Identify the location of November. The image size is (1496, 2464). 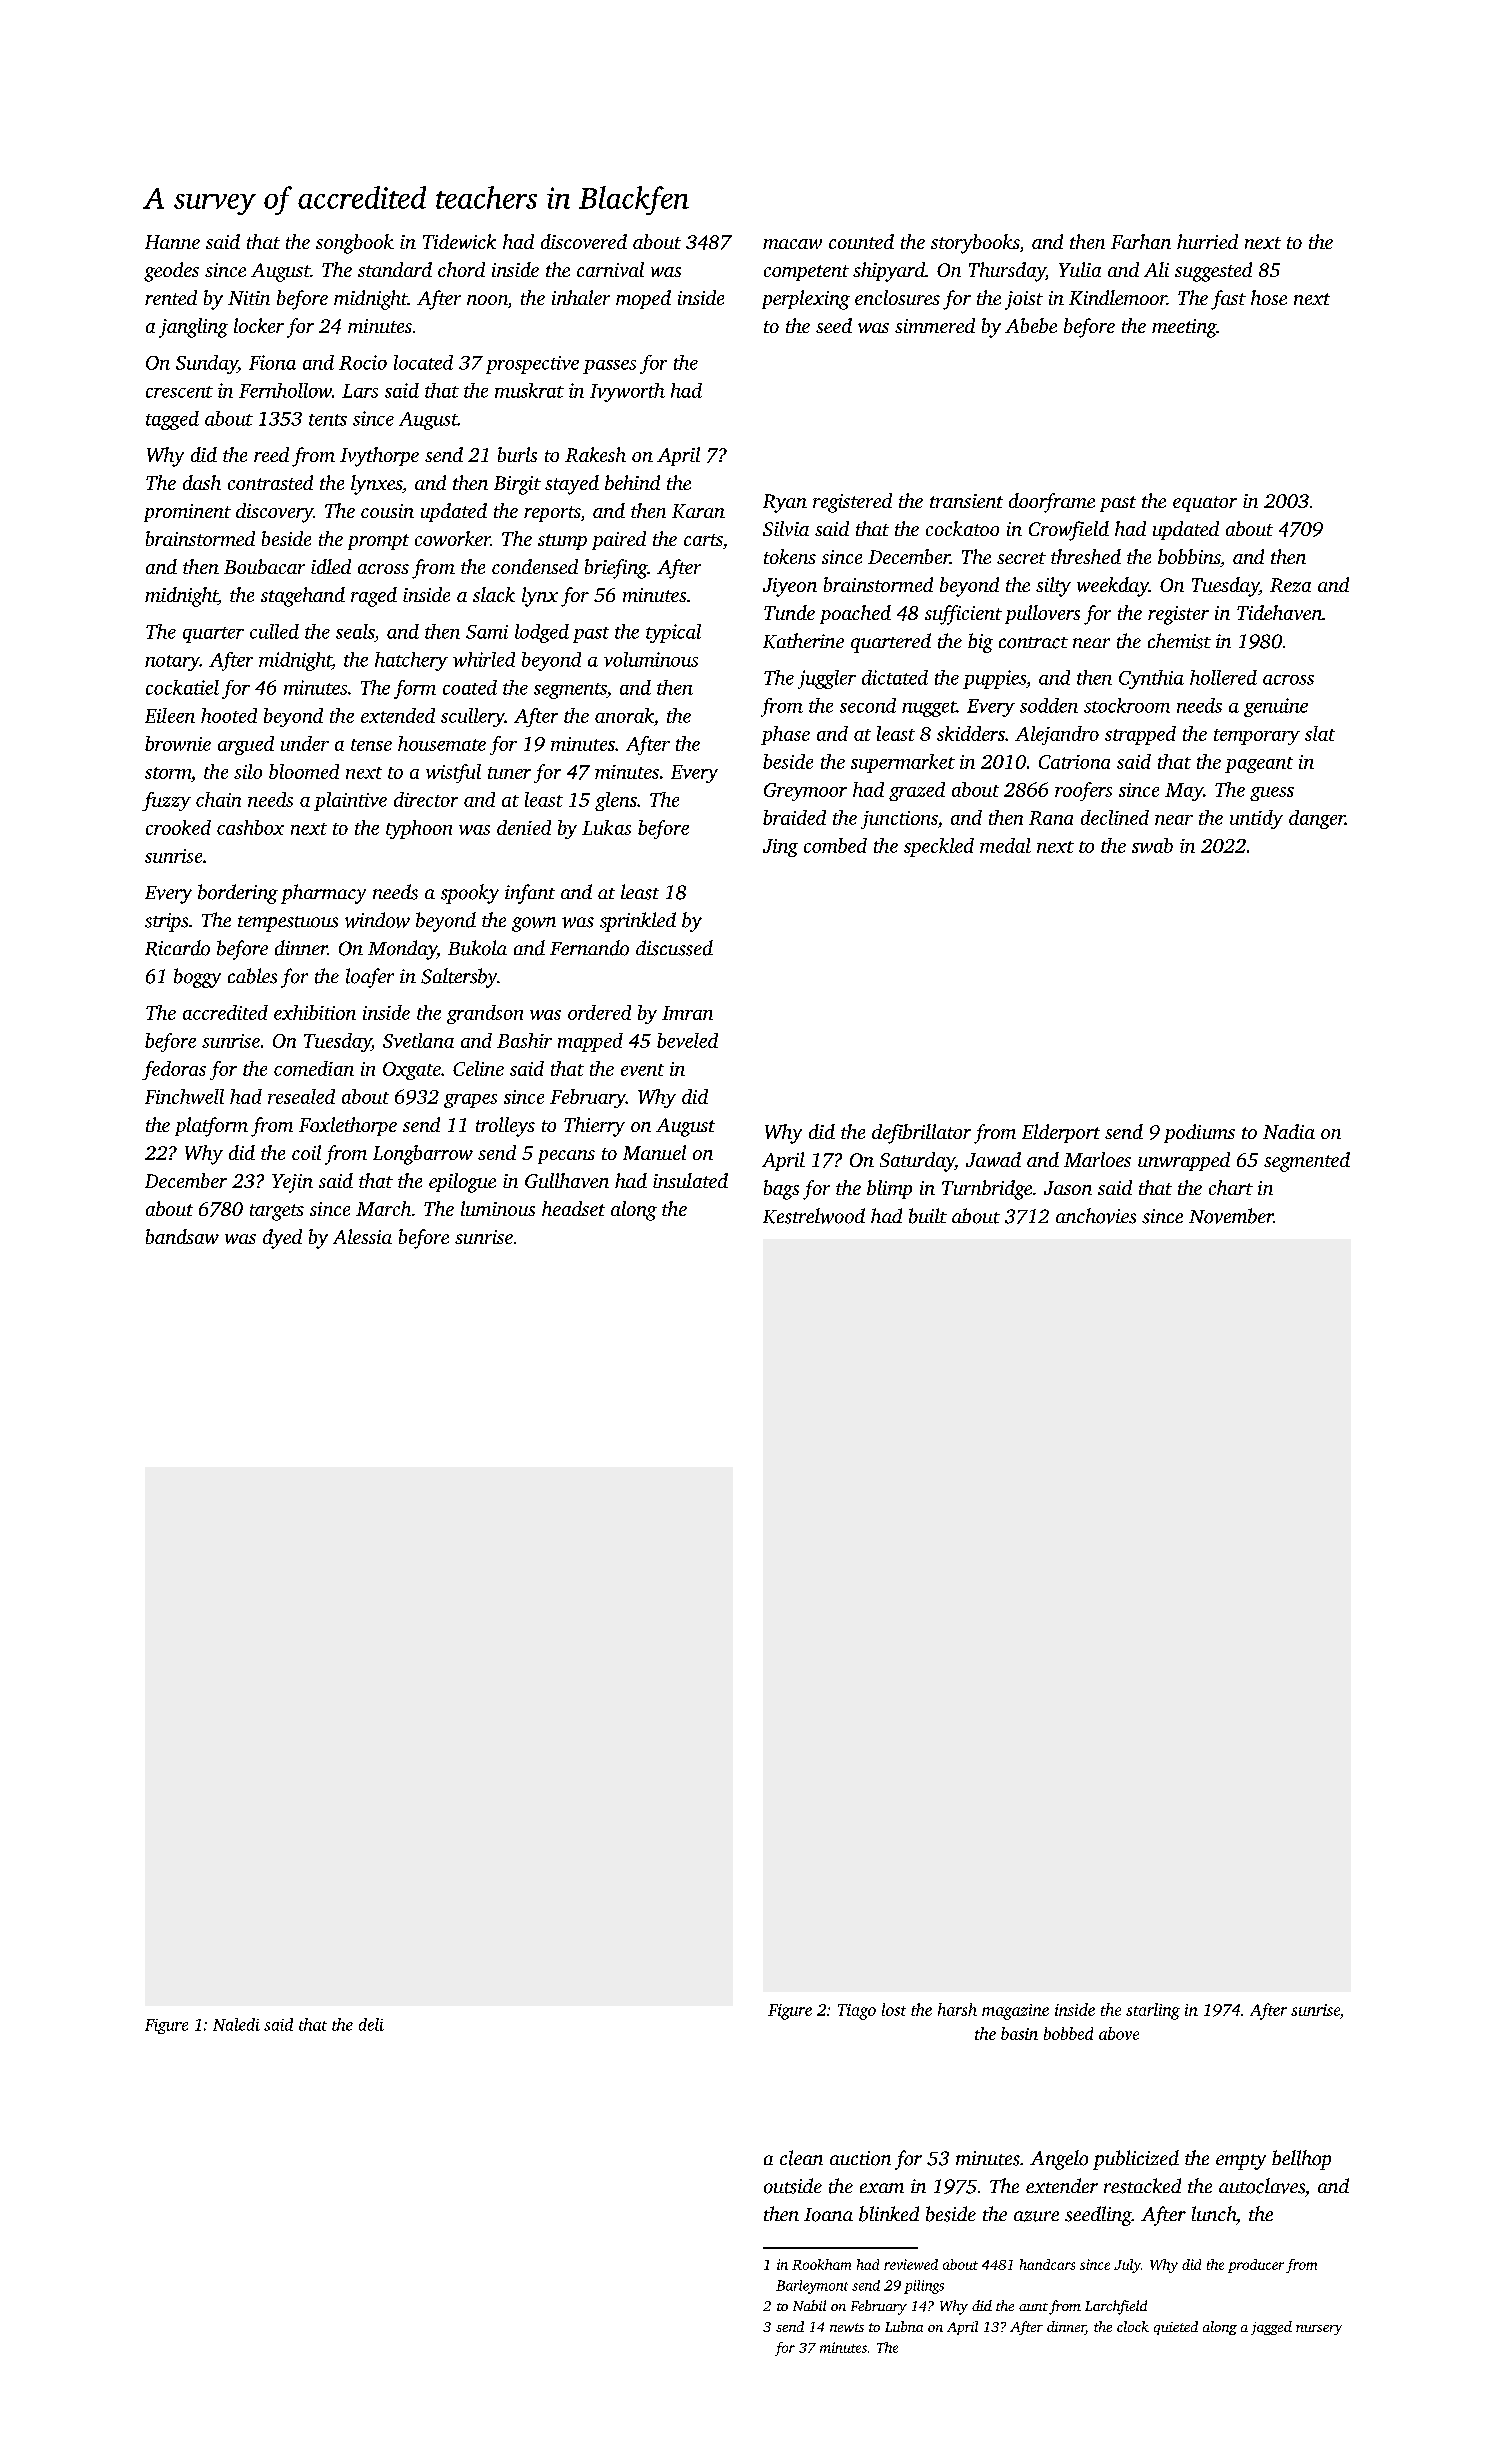
(1231, 1216).
